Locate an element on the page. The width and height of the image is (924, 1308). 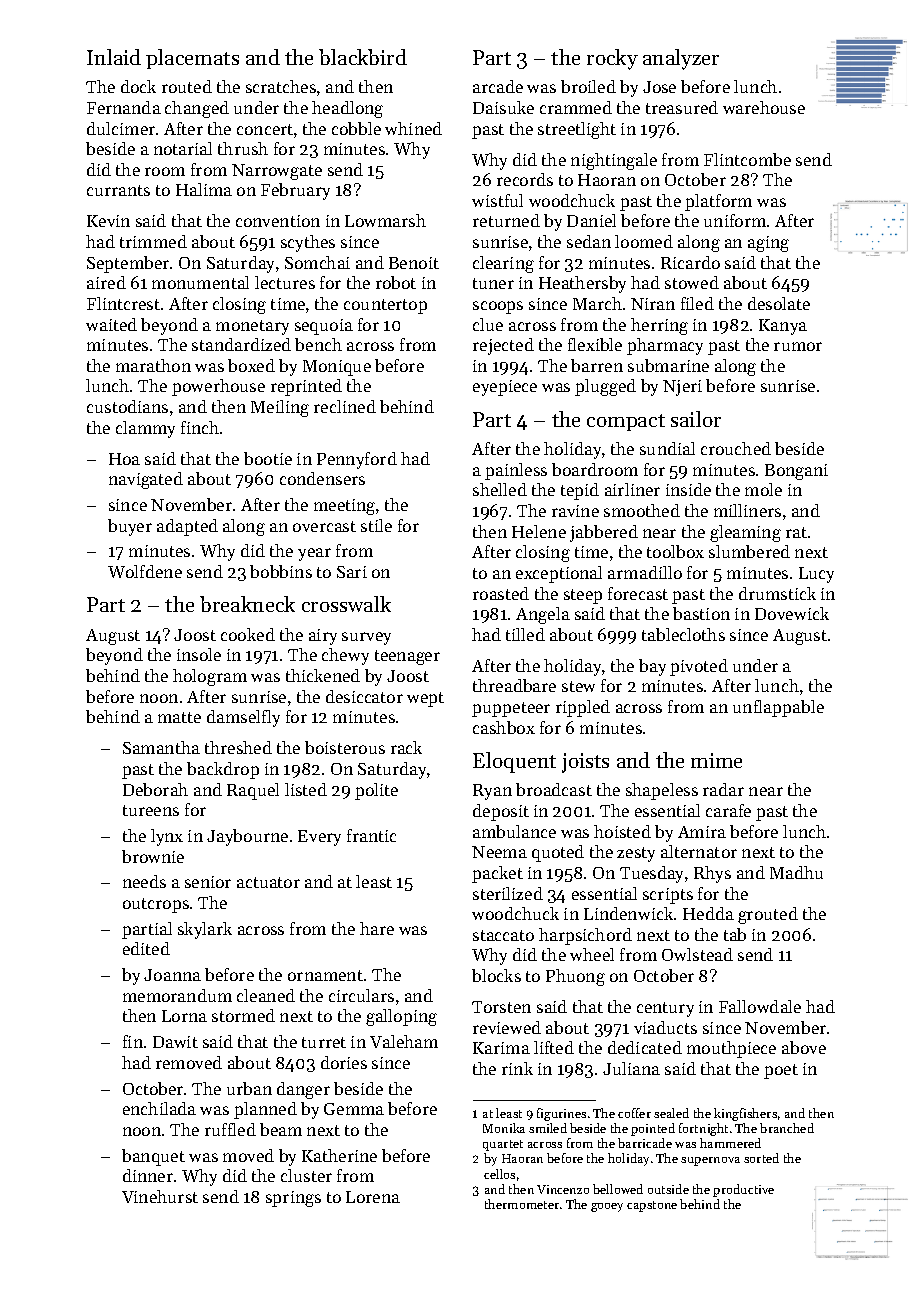
tepid is located at coordinates (580, 491).
